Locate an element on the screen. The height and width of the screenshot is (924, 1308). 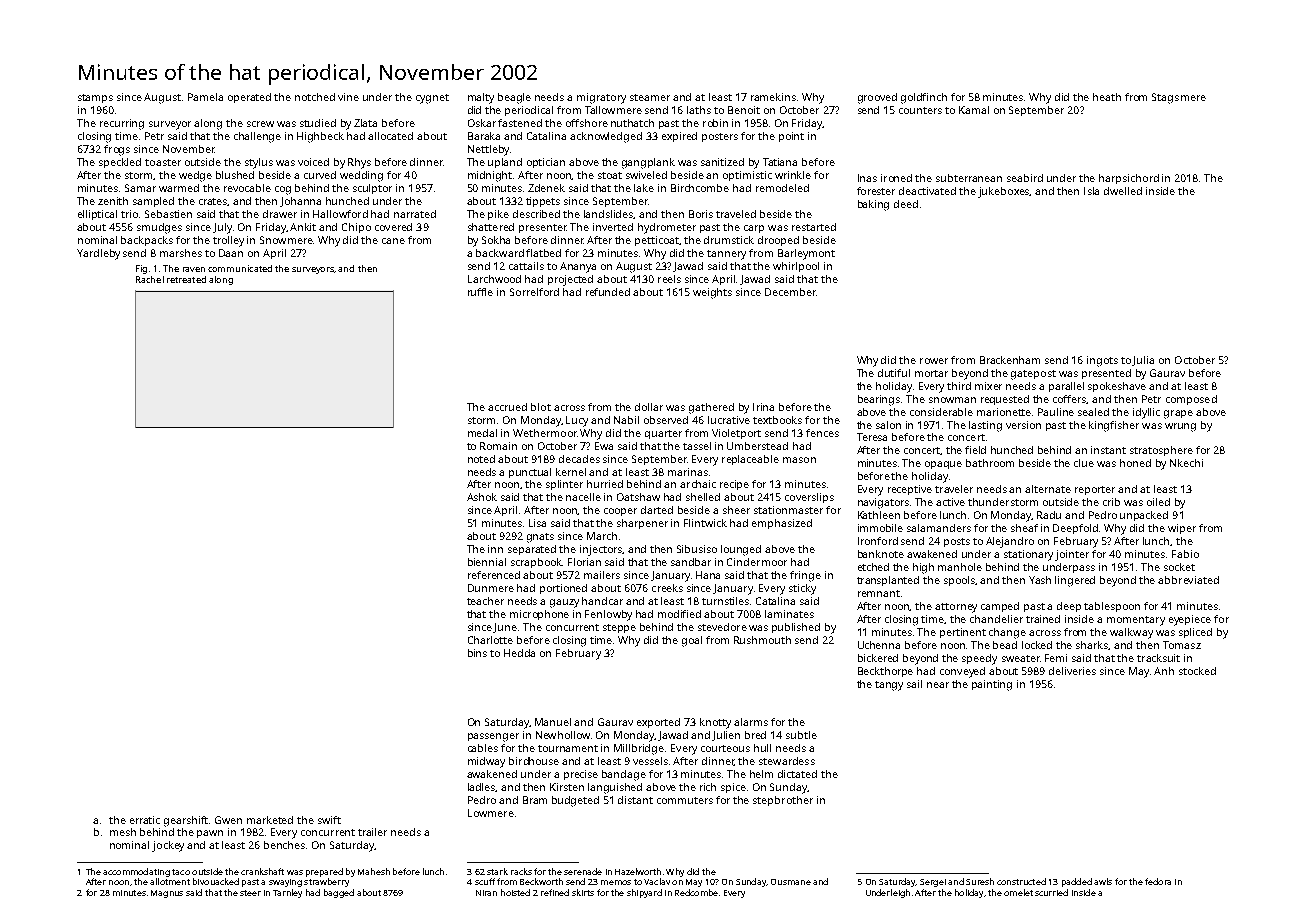
Pamela is located at coordinates (205, 97).
